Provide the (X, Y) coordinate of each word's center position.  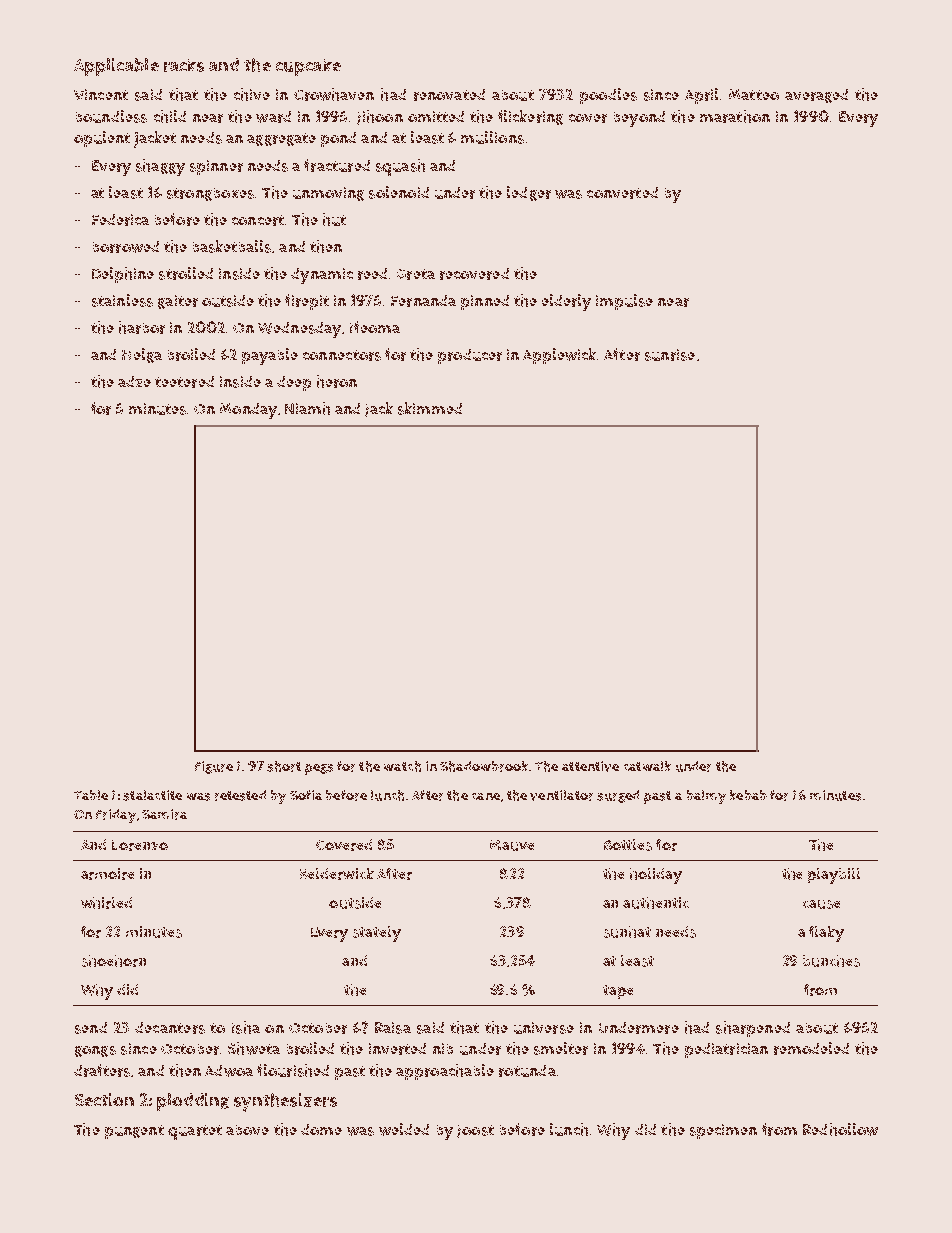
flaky (826, 934)
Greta (416, 274)
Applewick (559, 356)
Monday (248, 411)
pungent (134, 1132)
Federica (120, 220)
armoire (107, 874)
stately (377, 934)
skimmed (430, 408)
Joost (475, 1131)
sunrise (670, 355)
